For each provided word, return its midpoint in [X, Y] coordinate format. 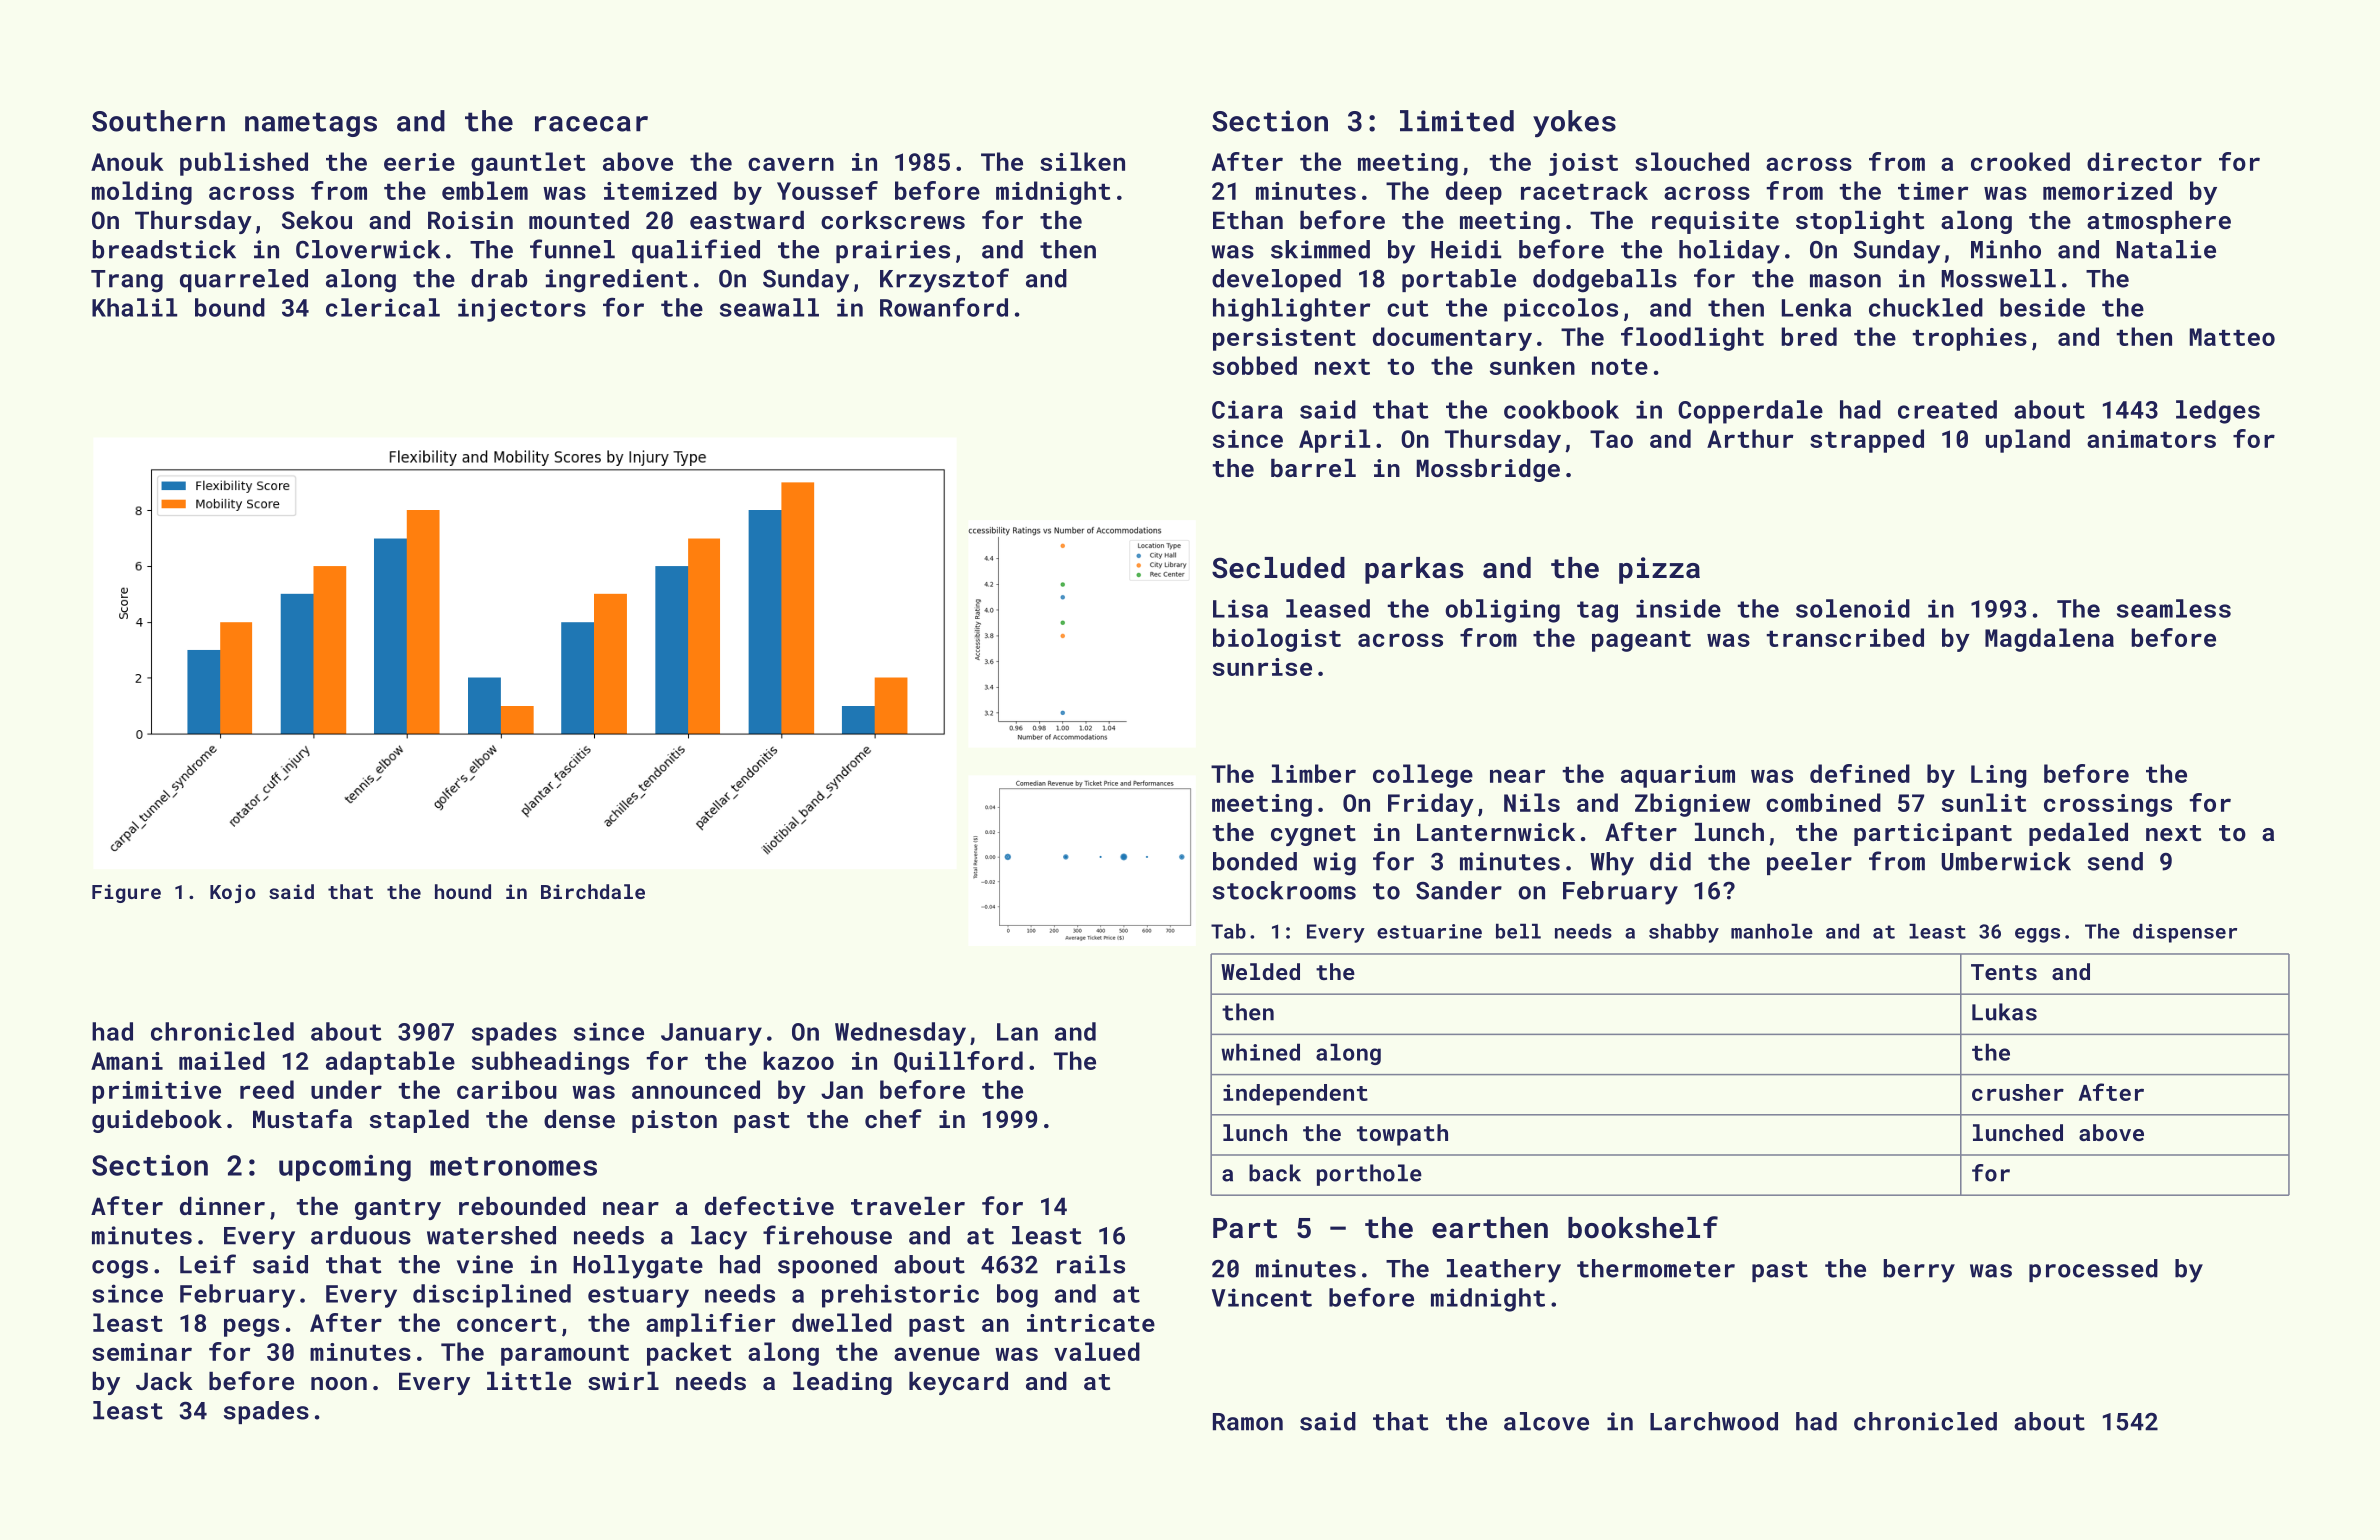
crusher [2018, 1092]
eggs [2037, 935]
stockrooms [1284, 890]
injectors [522, 310]
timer [1933, 191]
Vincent [1262, 1297]
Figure [126, 893]
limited [1457, 121]
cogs [120, 1269]
